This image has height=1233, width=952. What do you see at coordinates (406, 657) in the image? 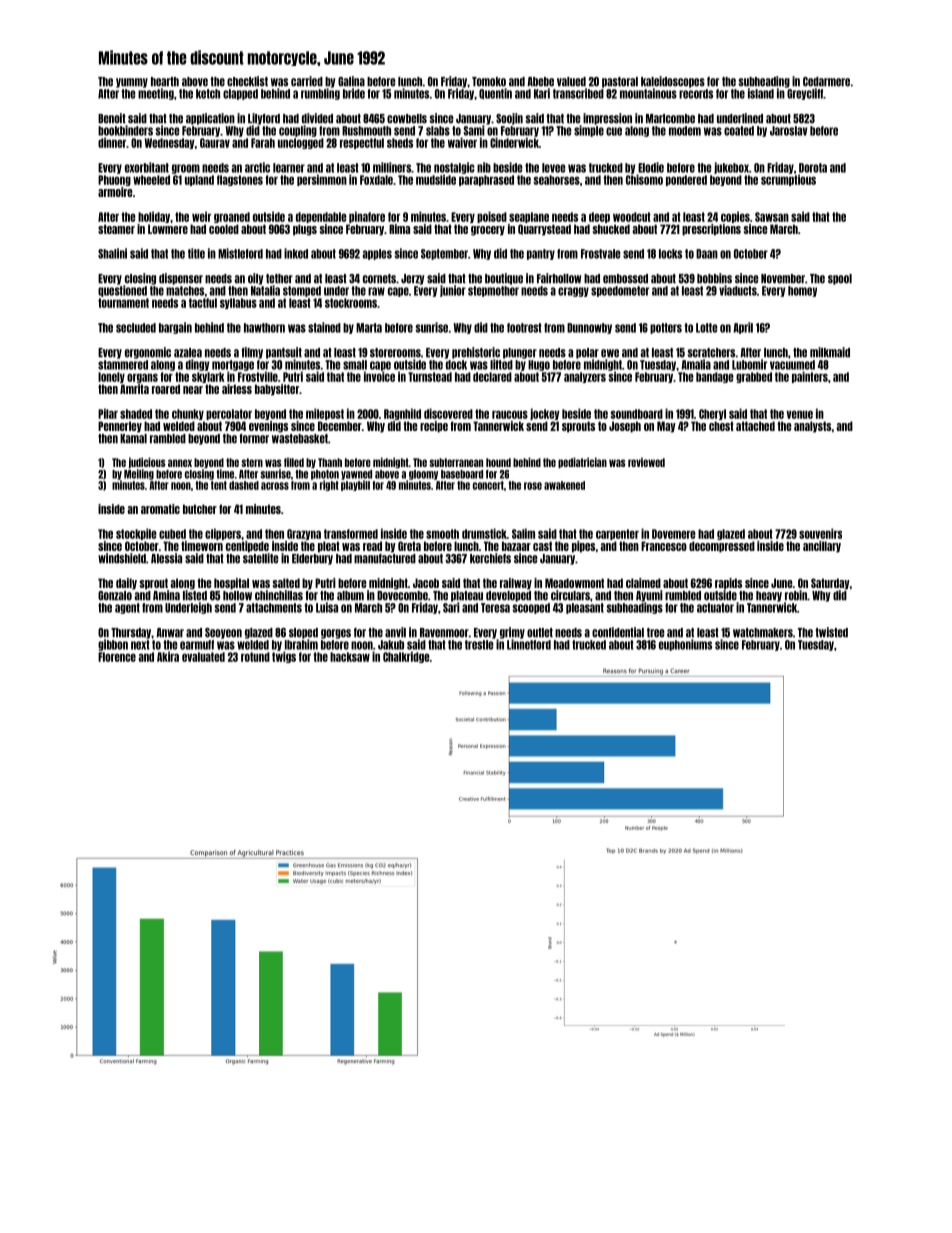
I see `Chalkridge` at bounding box center [406, 657].
